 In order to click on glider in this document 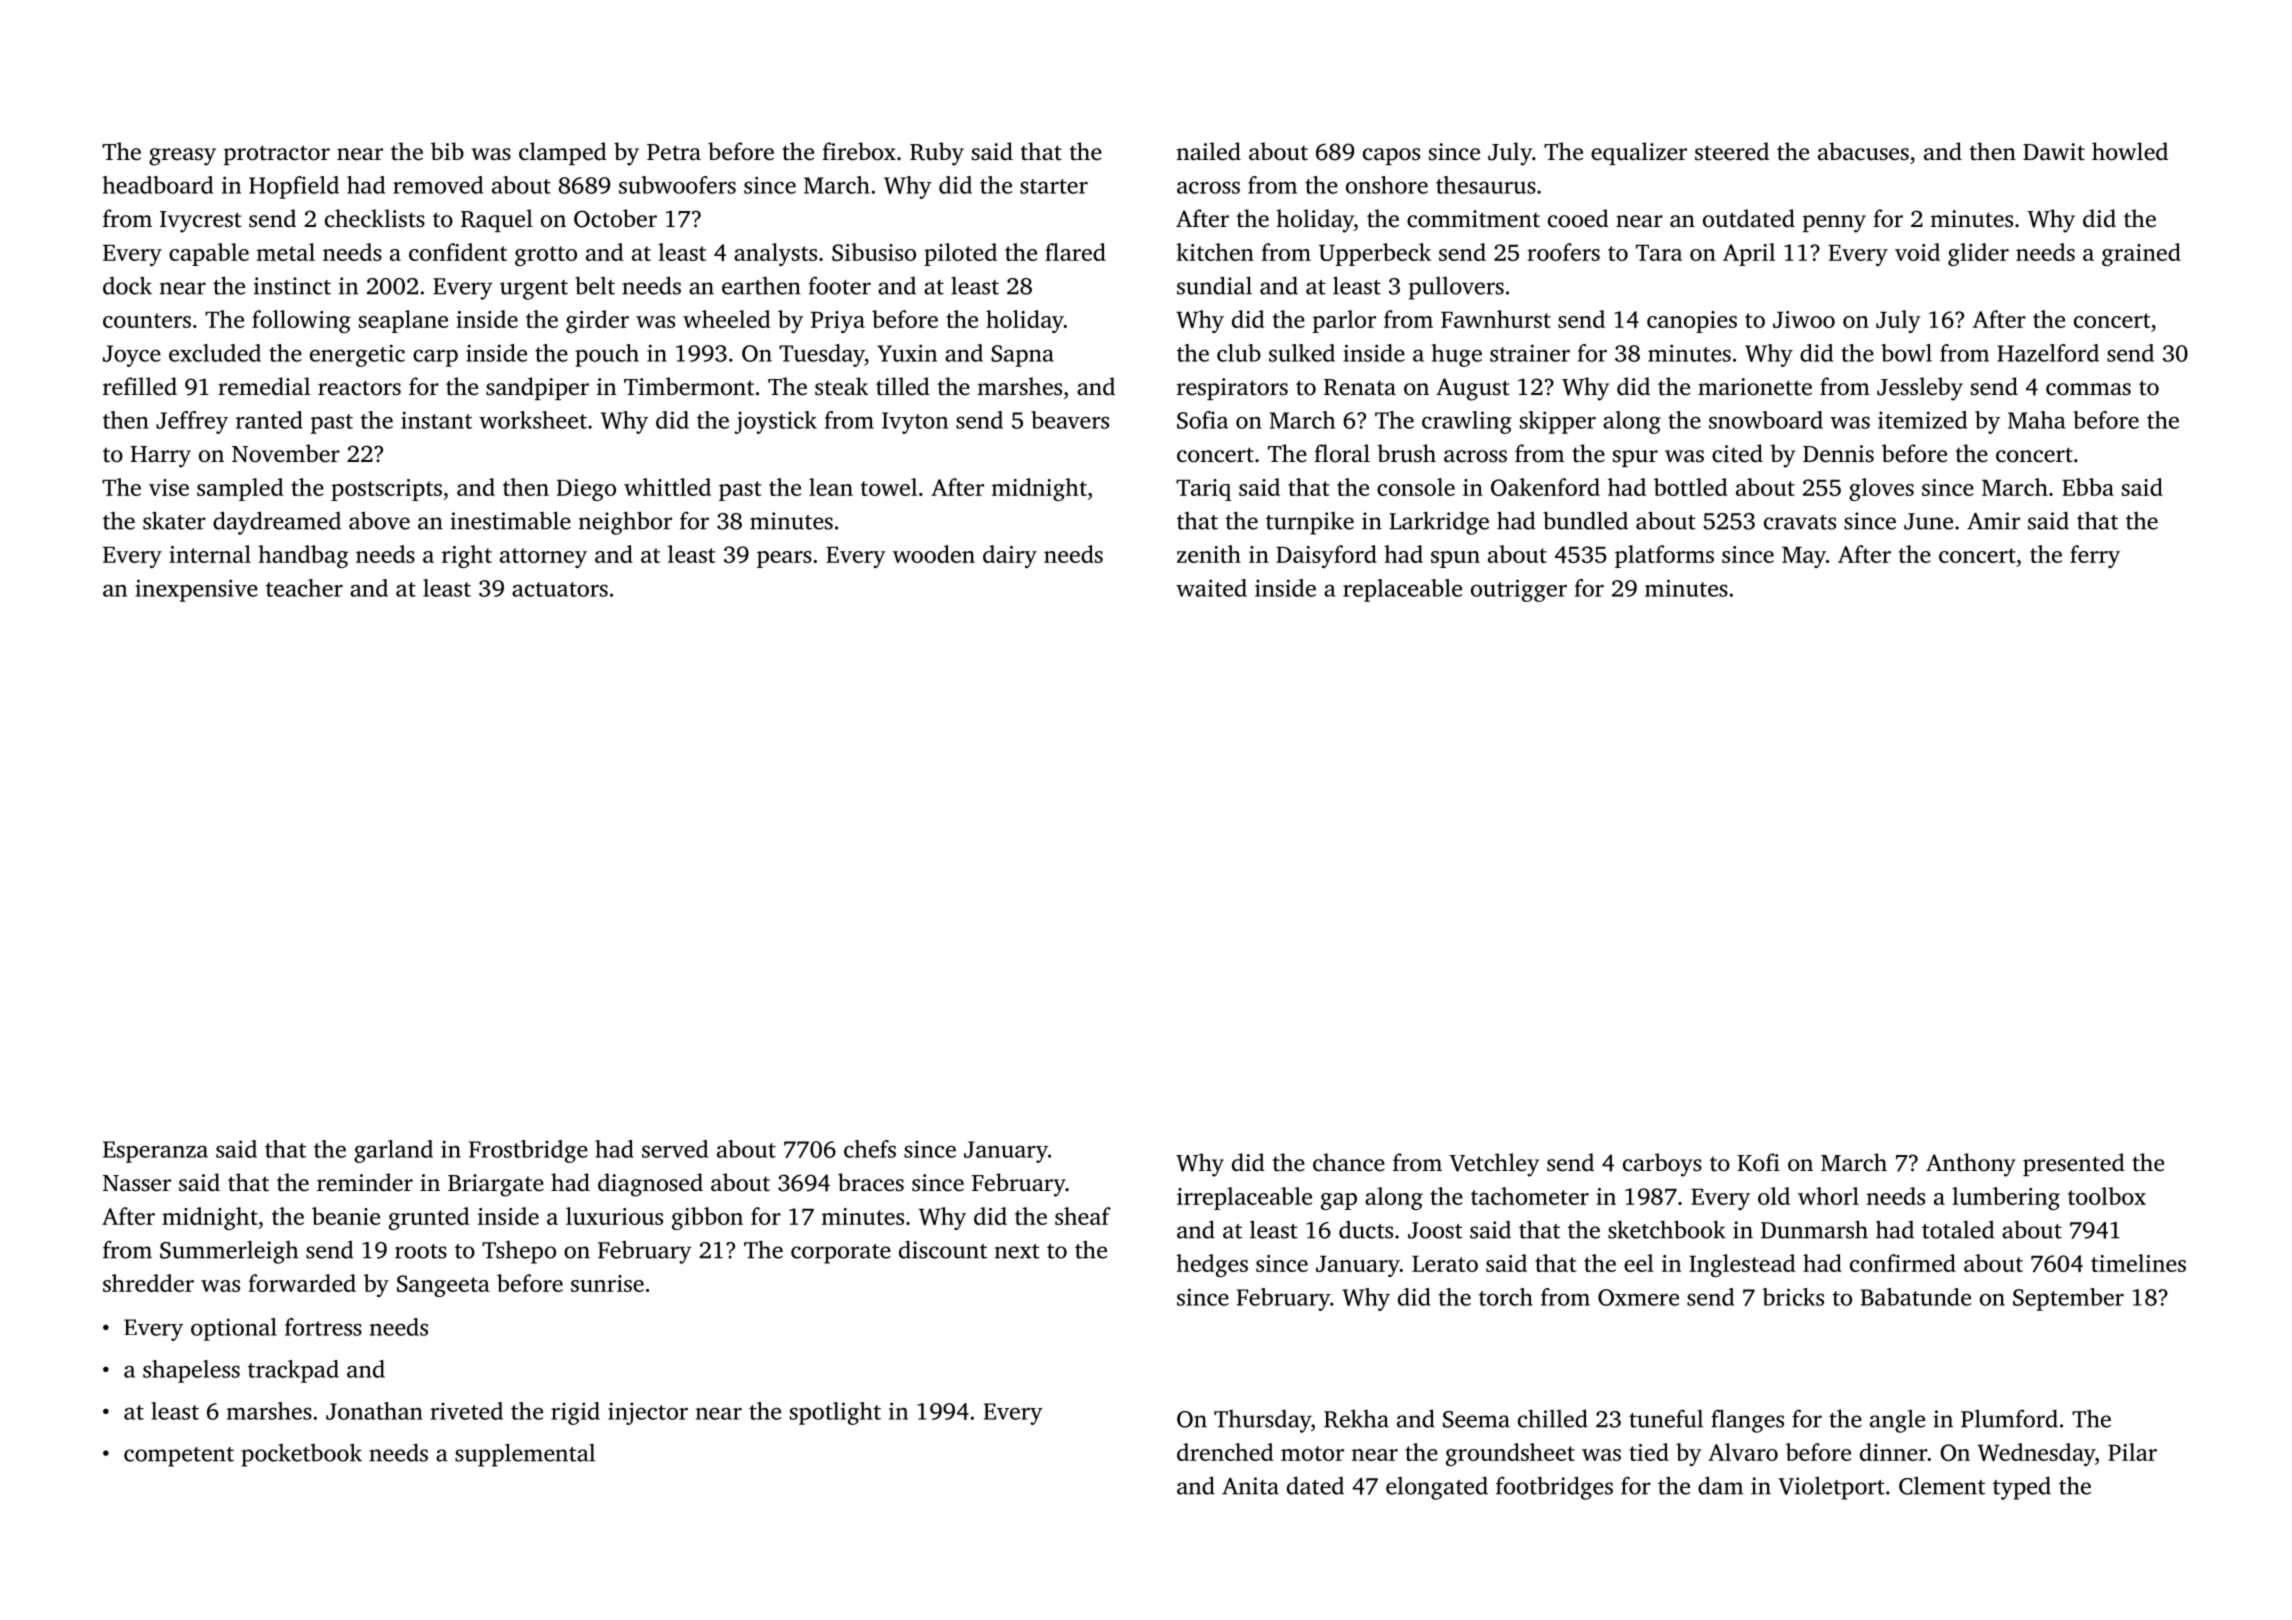, I will do `click(1978, 254)`.
